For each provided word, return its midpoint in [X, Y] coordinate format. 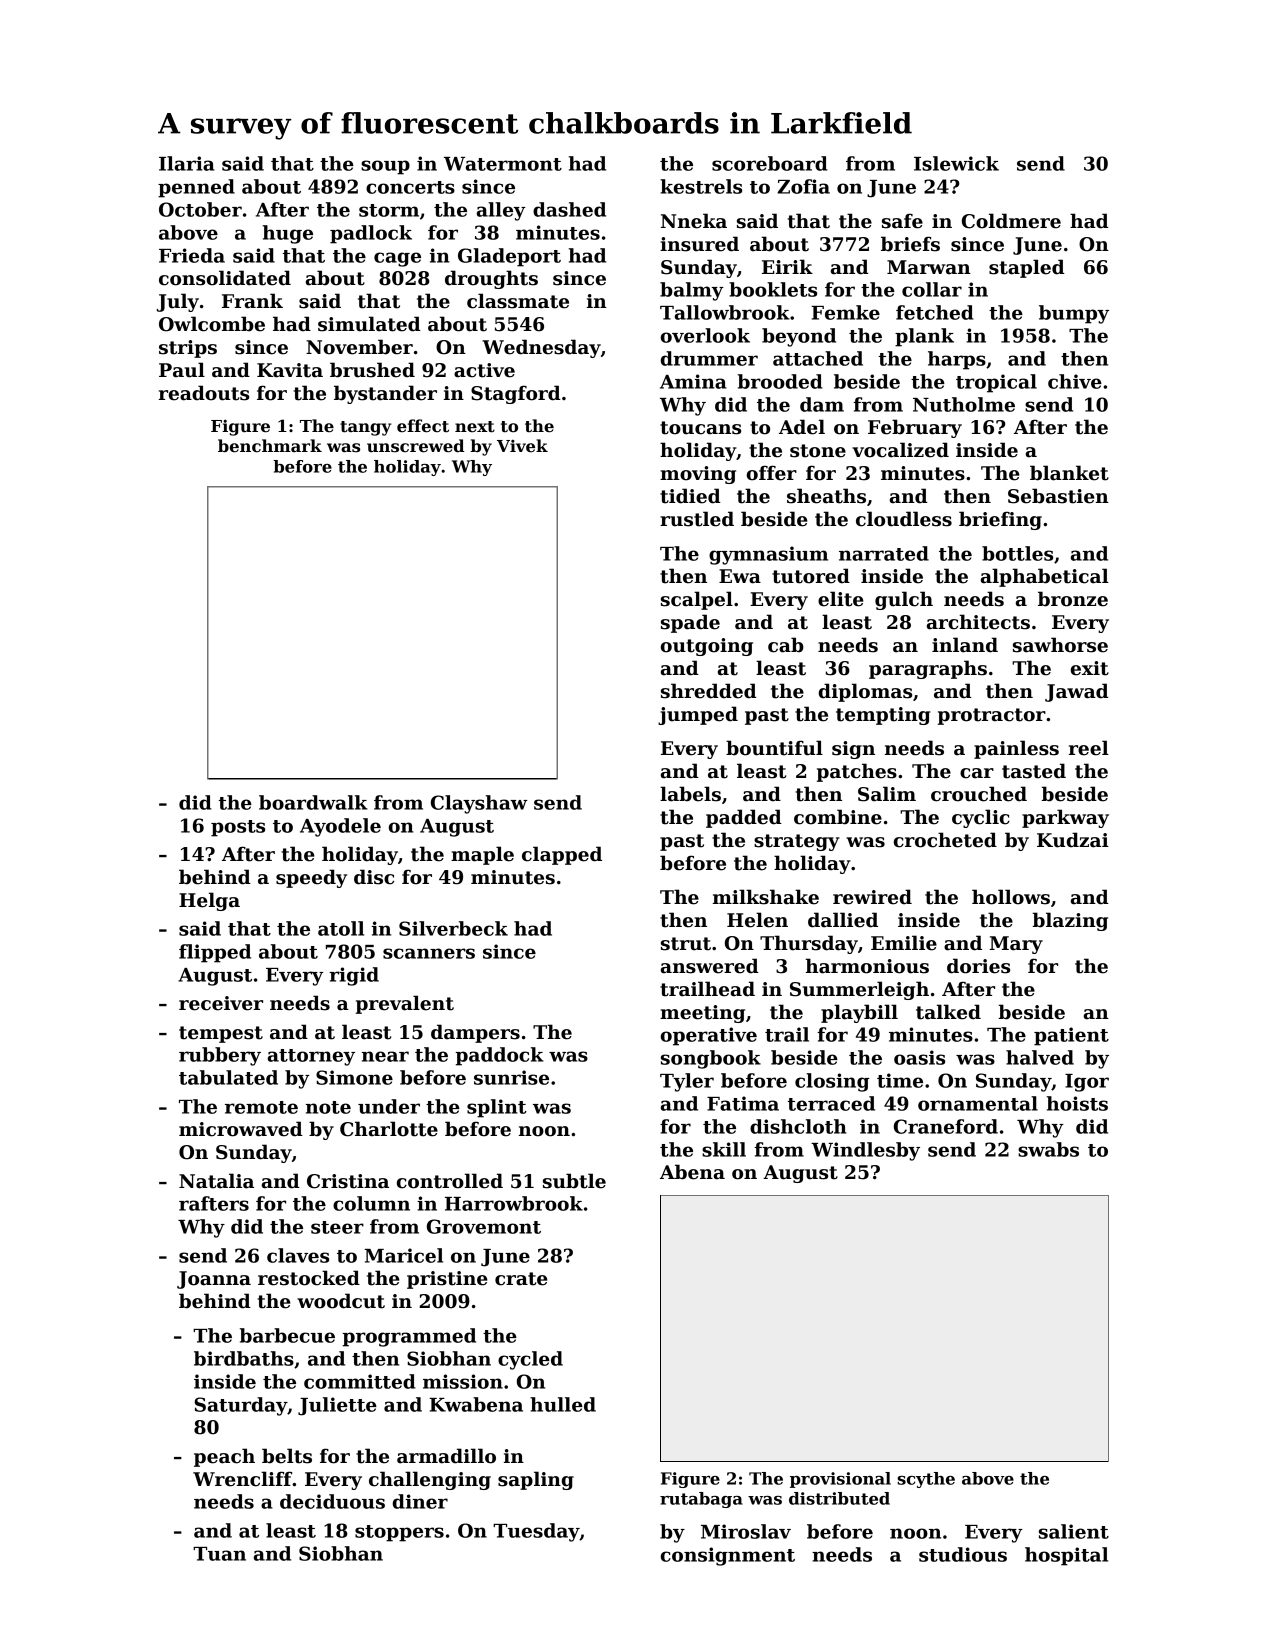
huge [288, 234]
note [328, 1107]
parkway [1065, 818]
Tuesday [536, 1532]
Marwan [929, 267]
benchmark [270, 446]
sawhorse [1060, 645]
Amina [693, 381]
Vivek [522, 446]
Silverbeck [453, 928]
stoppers [399, 1533]
